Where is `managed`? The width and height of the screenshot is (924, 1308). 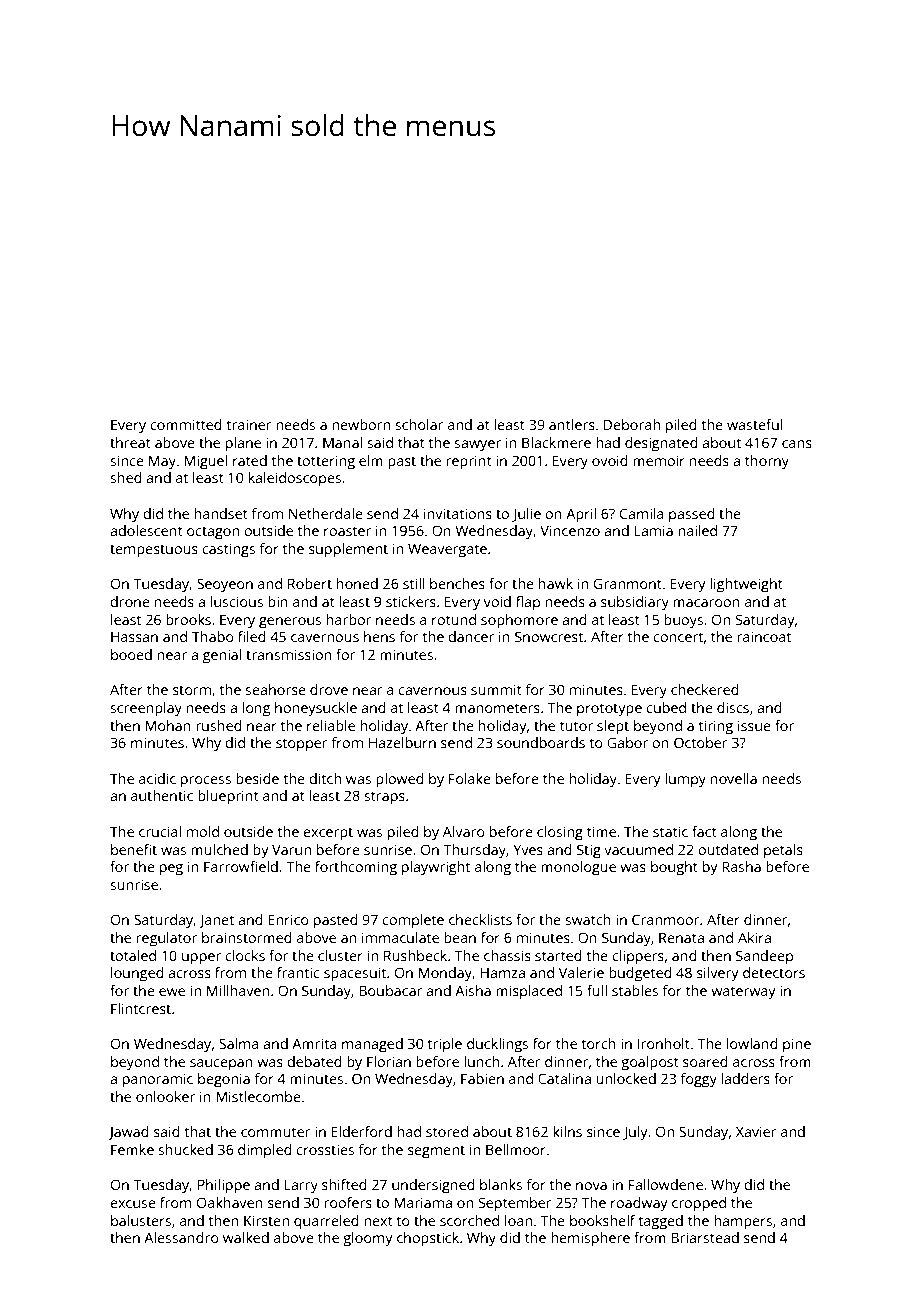 managed is located at coordinates (372, 1045).
